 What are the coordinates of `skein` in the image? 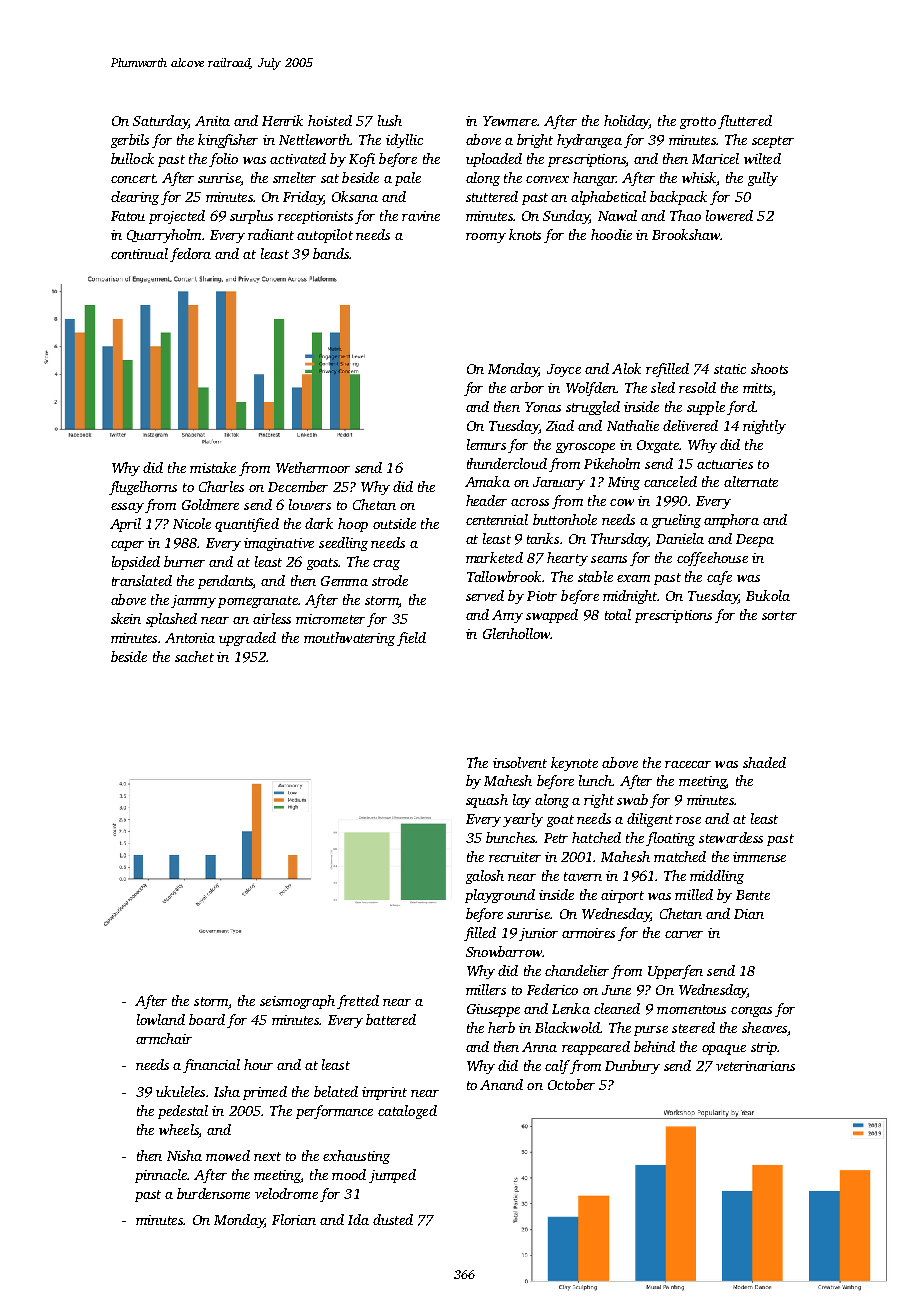 It's located at (126, 618).
